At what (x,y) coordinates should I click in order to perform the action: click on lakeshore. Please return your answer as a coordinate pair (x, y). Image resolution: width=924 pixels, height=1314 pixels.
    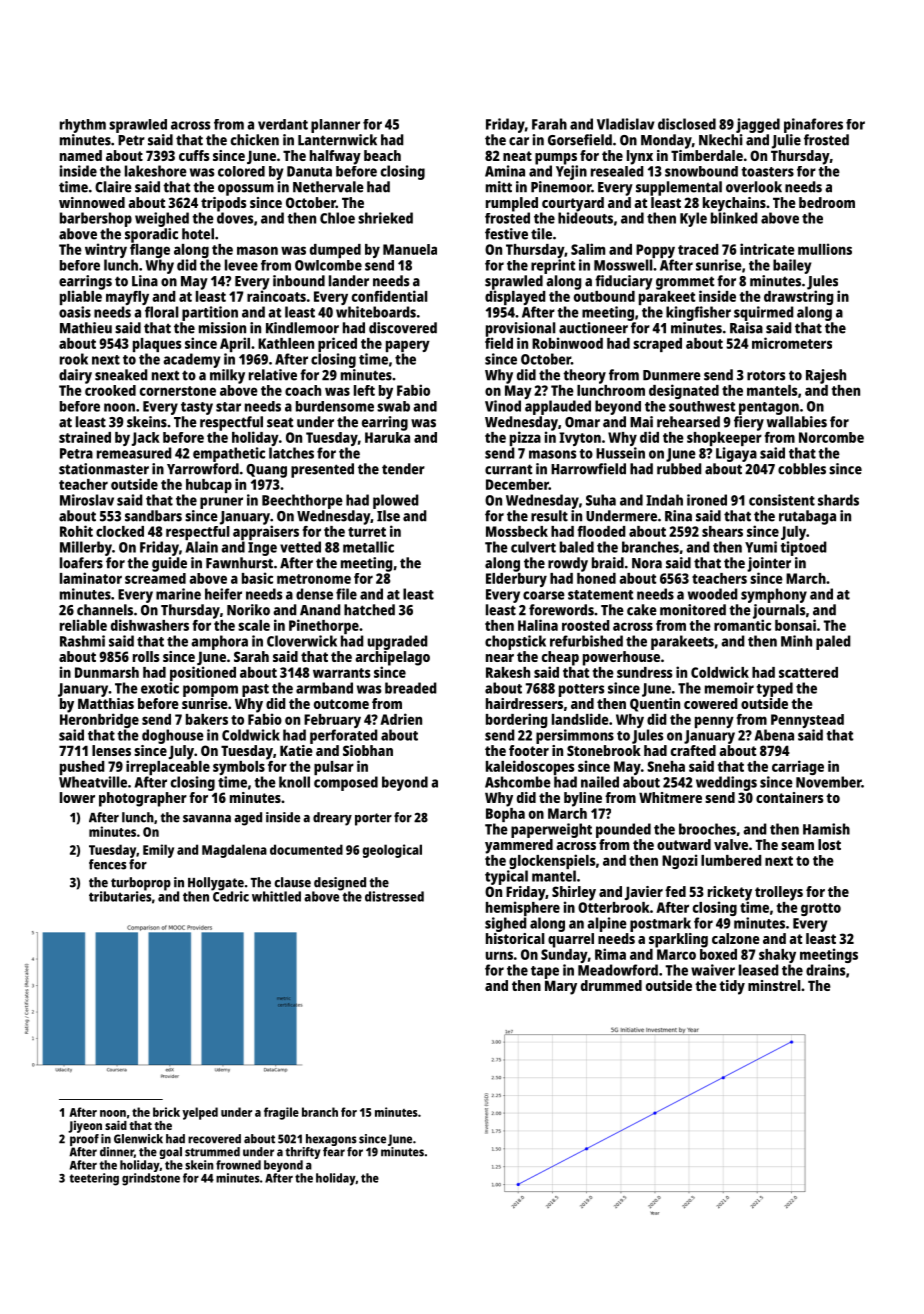
    Looking at the image, I should click on (156, 171).
